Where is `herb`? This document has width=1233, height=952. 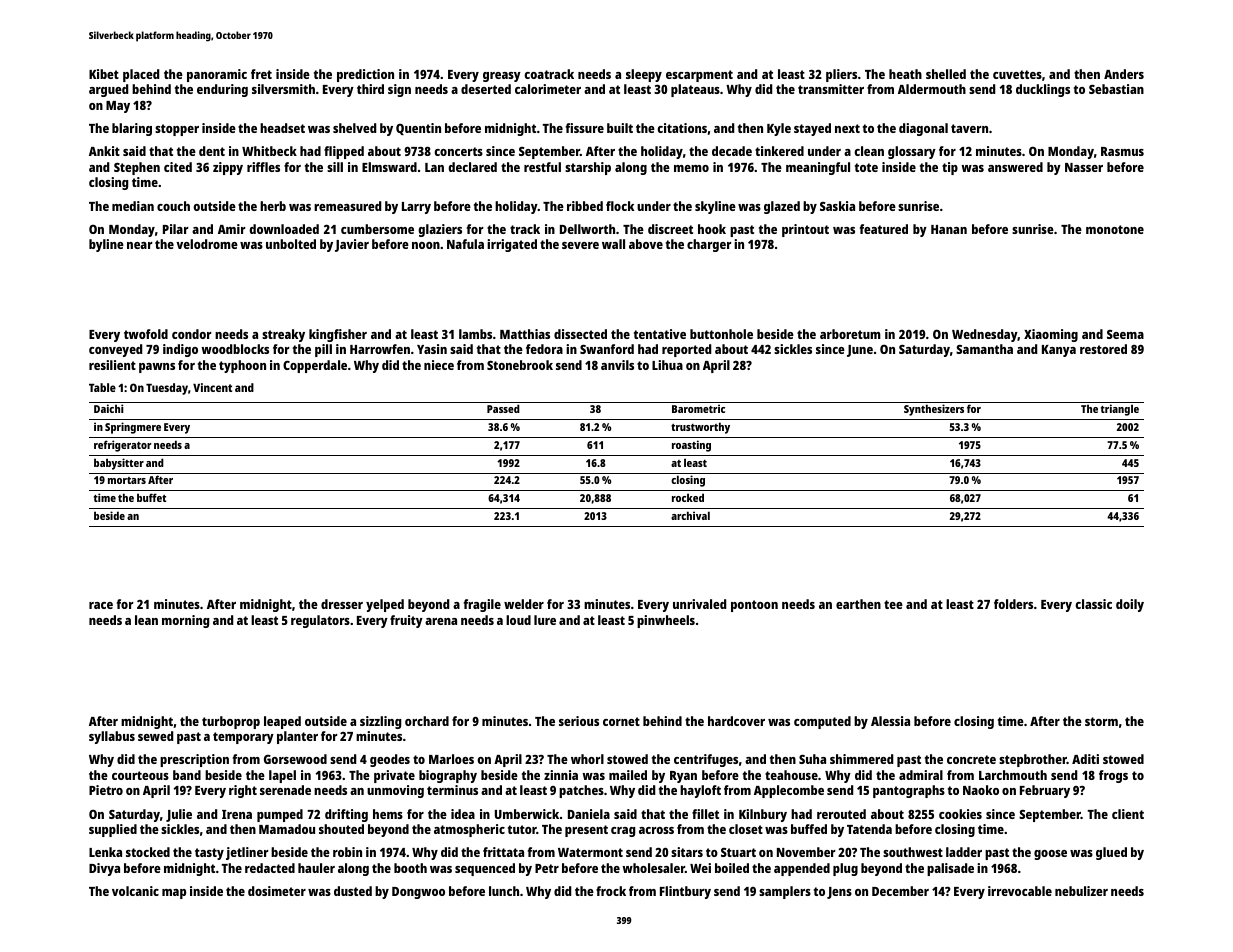
herb is located at coordinates (273, 206).
